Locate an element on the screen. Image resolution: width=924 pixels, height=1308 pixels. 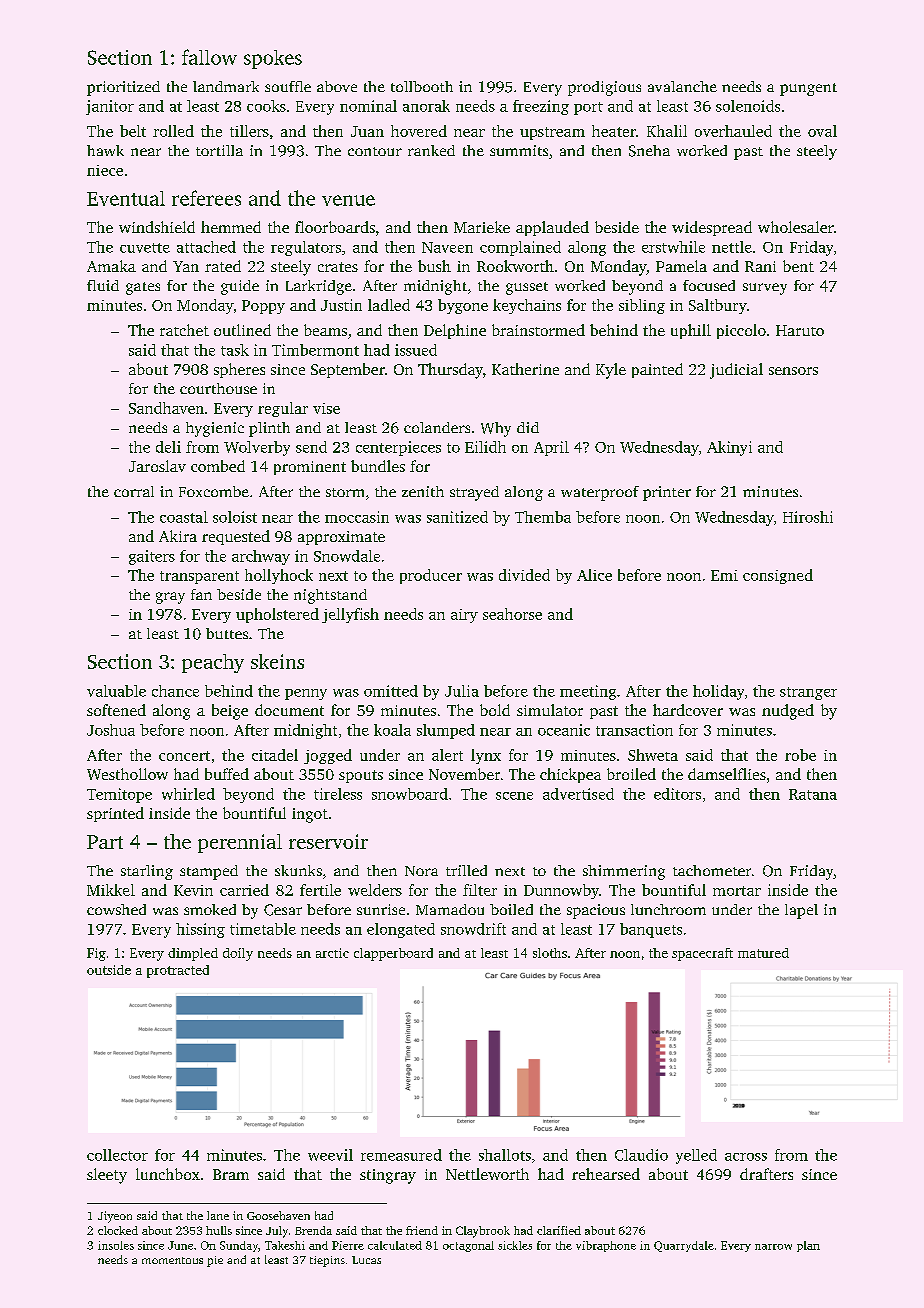
slumped is located at coordinates (446, 731).
